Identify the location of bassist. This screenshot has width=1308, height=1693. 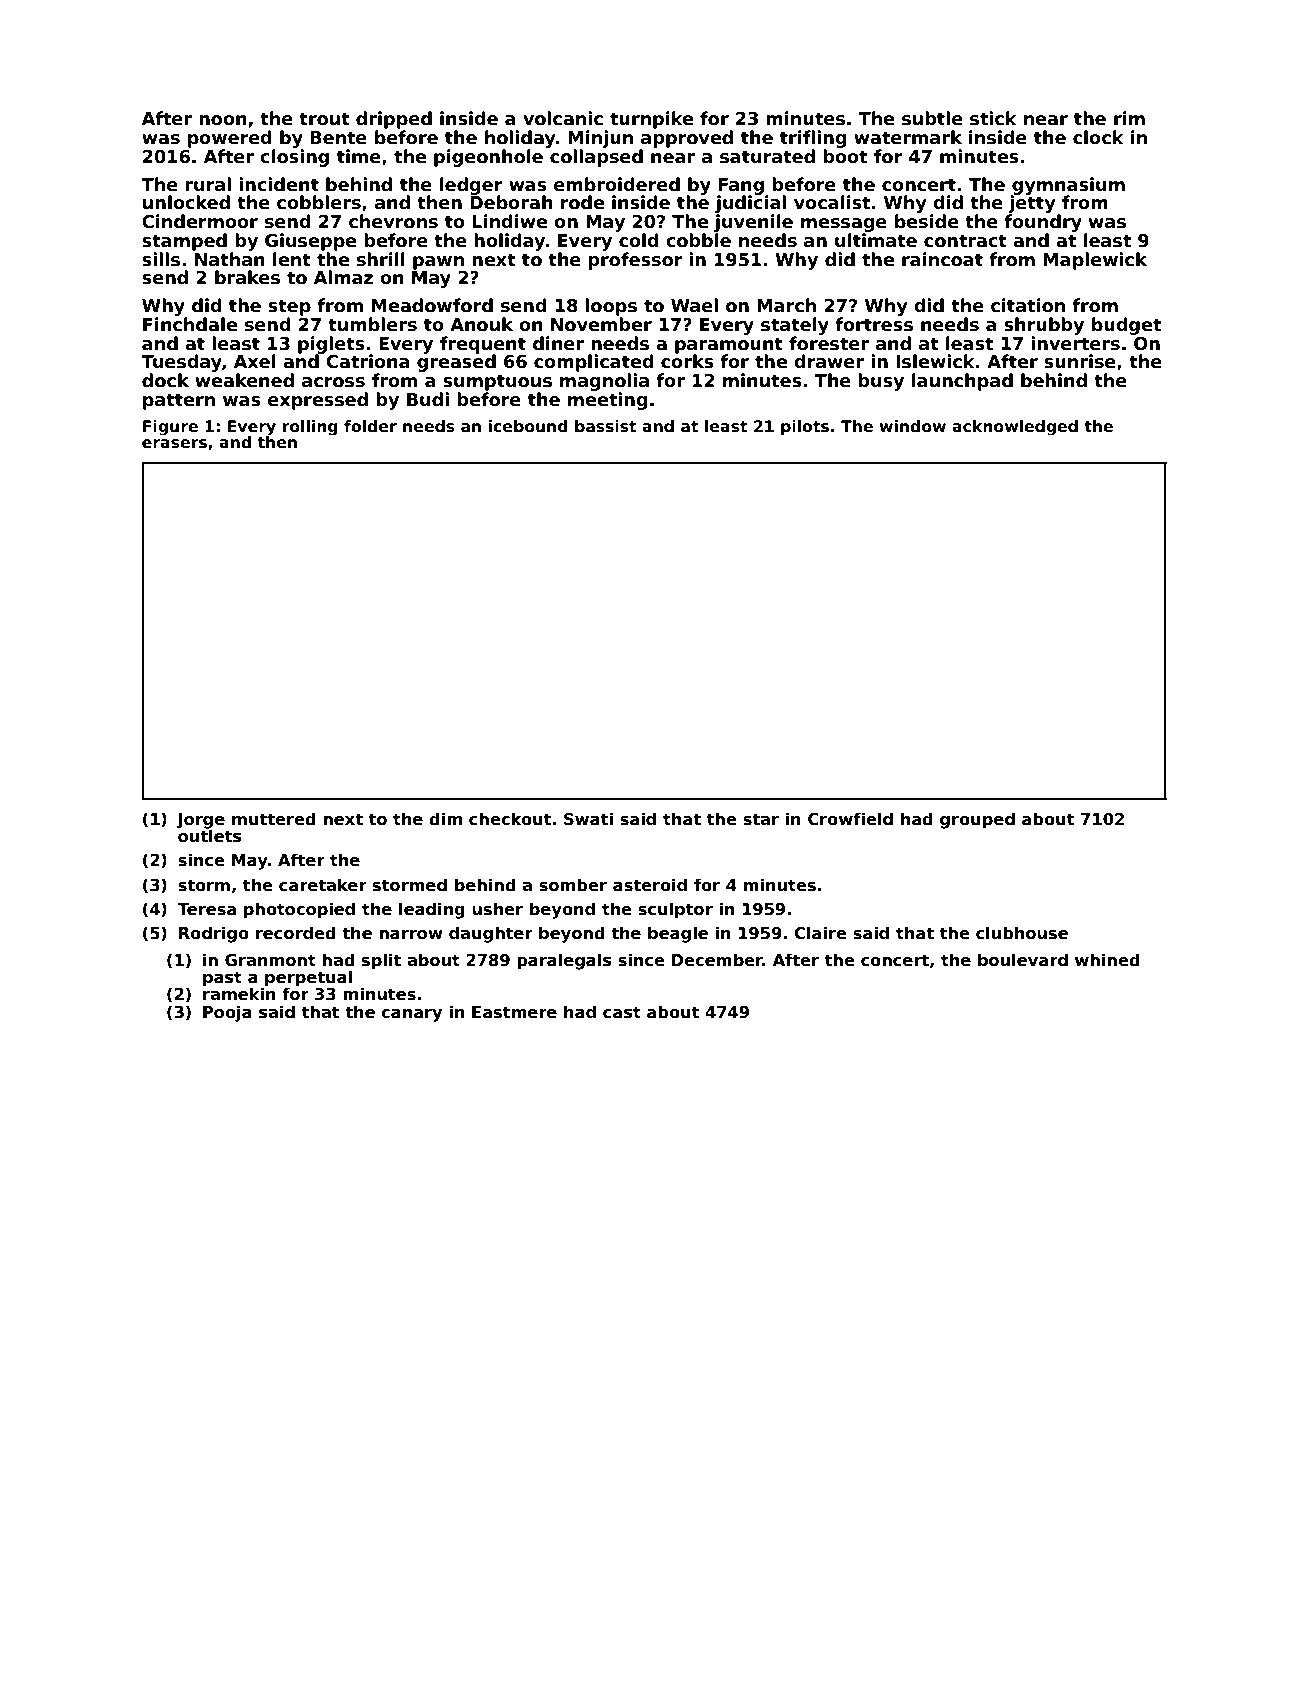
(605, 426).
